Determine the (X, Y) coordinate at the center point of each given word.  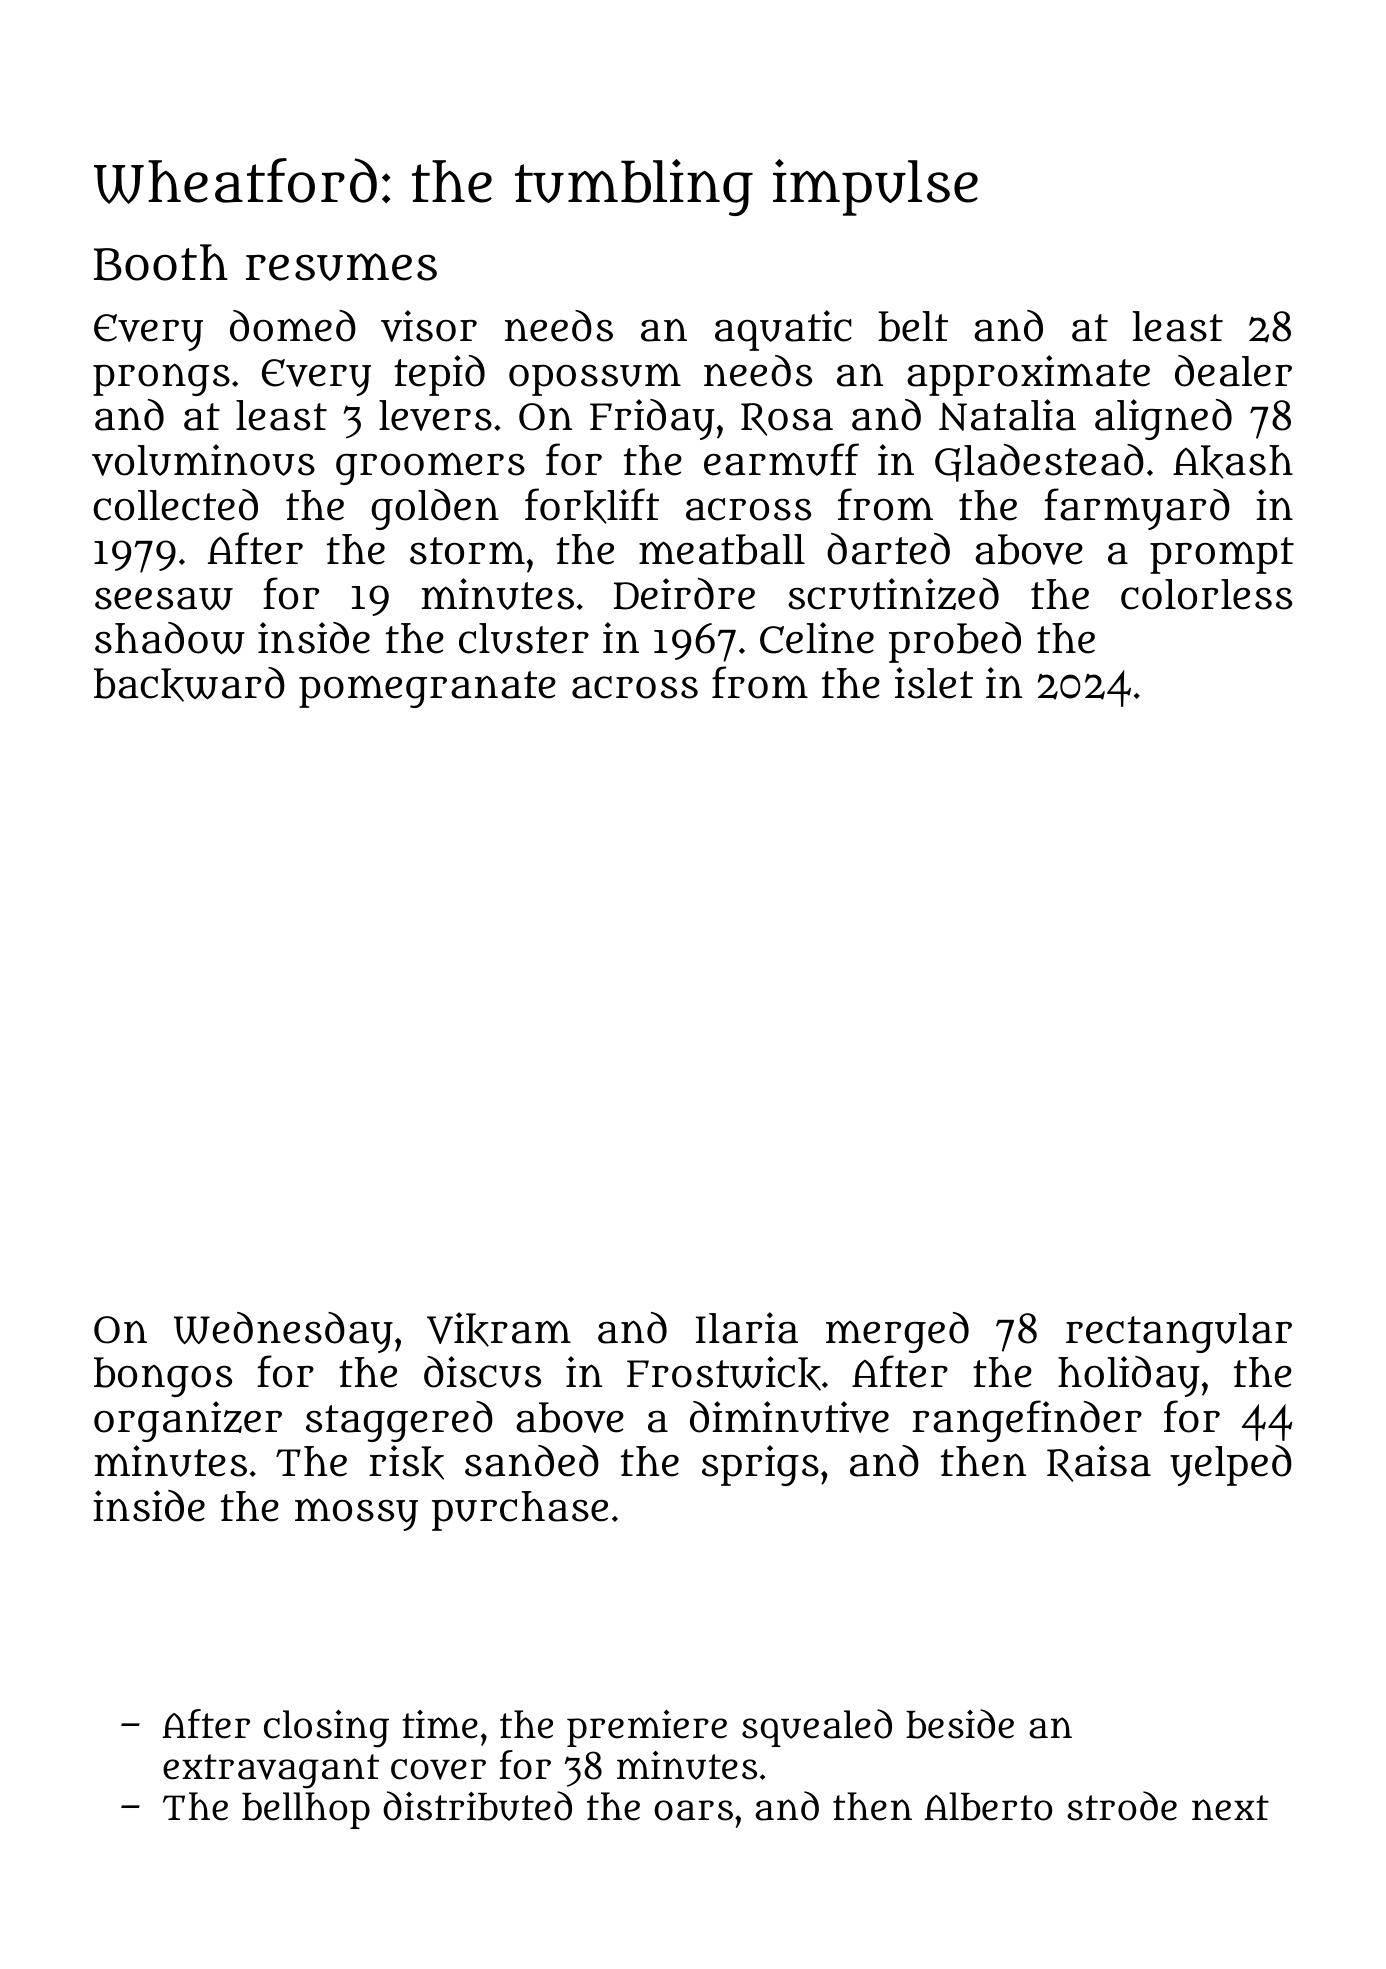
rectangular (1179, 1333)
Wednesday (283, 1332)
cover (438, 1769)
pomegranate (427, 689)
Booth (161, 262)
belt (913, 326)
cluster (524, 638)
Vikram (499, 1329)
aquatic (783, 330)
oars (693, 1810)
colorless (1206, 594)
